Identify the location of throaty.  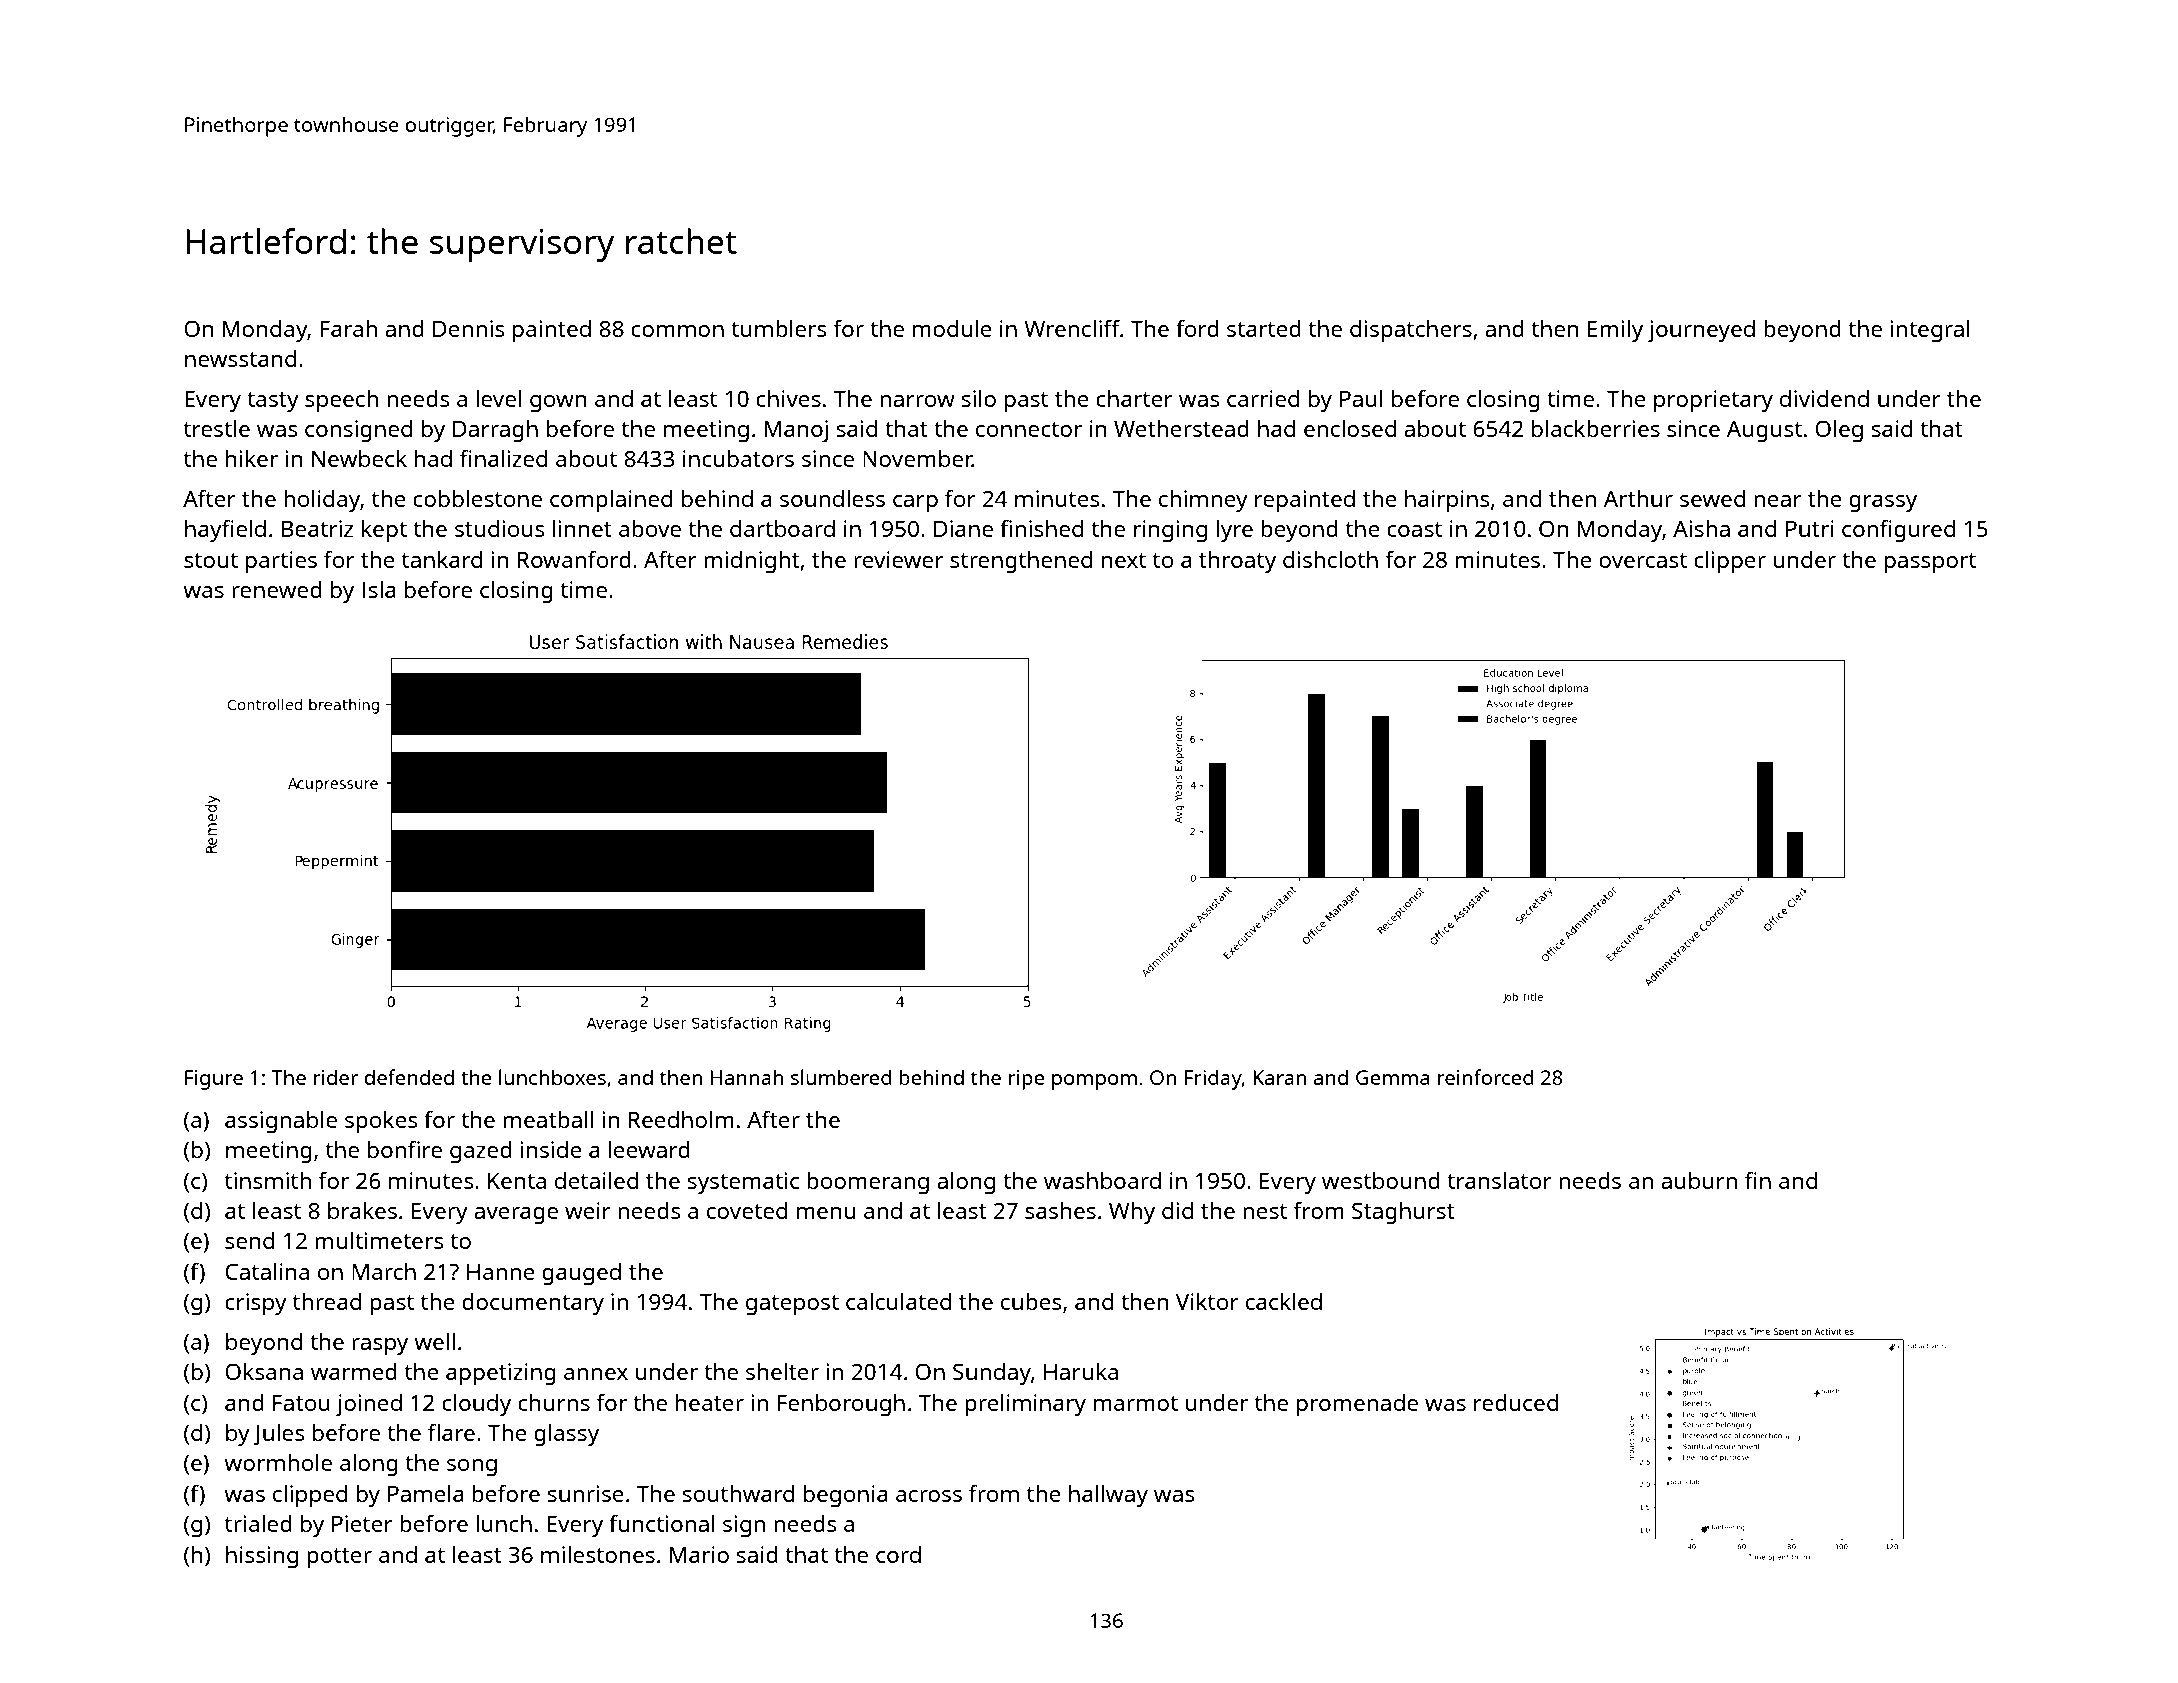
(1237, 562).
